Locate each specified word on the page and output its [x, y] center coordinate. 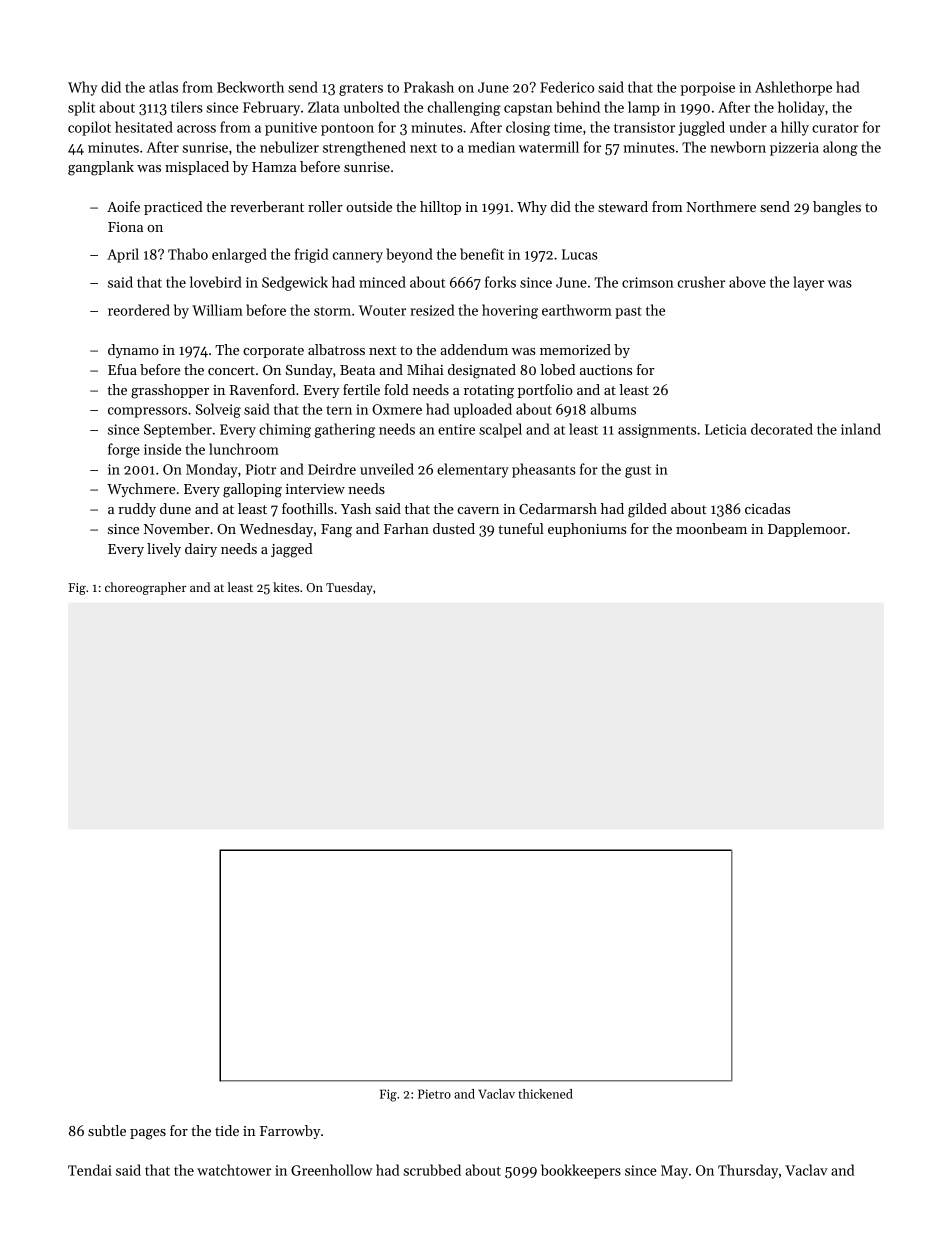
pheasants [544, 470]
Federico [567, 87]
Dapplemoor [807, 530]
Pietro [434, 1094]
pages [148, 1134]
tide [227, 1130]
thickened [545, 1094]
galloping [252, 490]
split [81, 108]
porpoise [708, 89]
